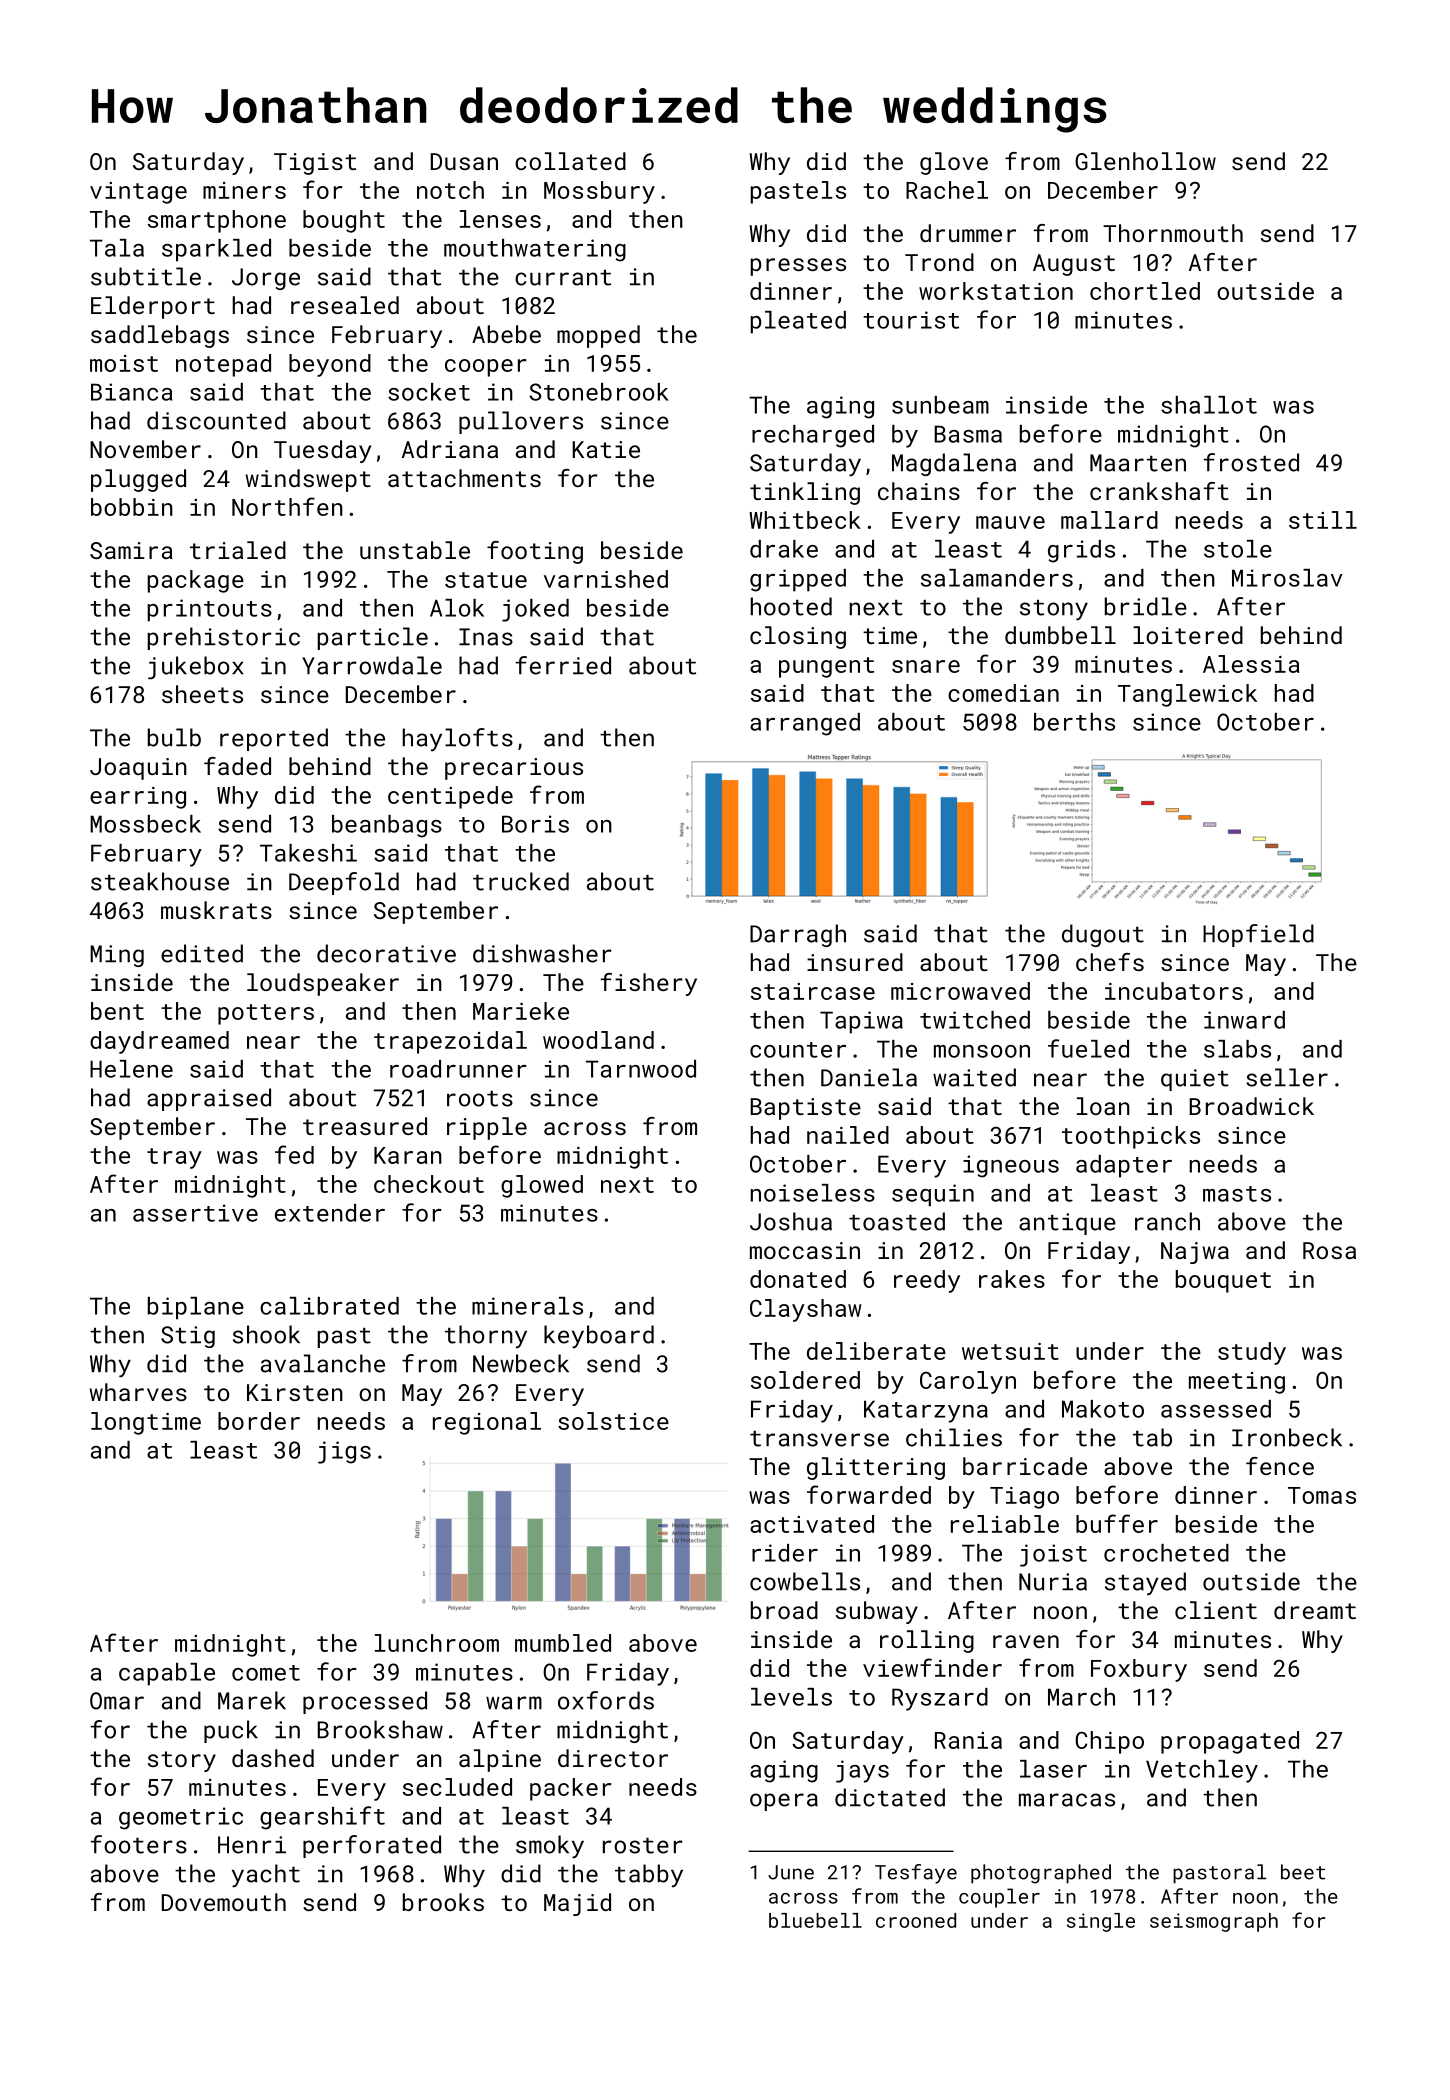 Image resolution: width=1450 pixels, height=2100 pixels. What do you see at coordinates (606, 449) in the document?
I see `Katie` at bounding box center [606, 449].
